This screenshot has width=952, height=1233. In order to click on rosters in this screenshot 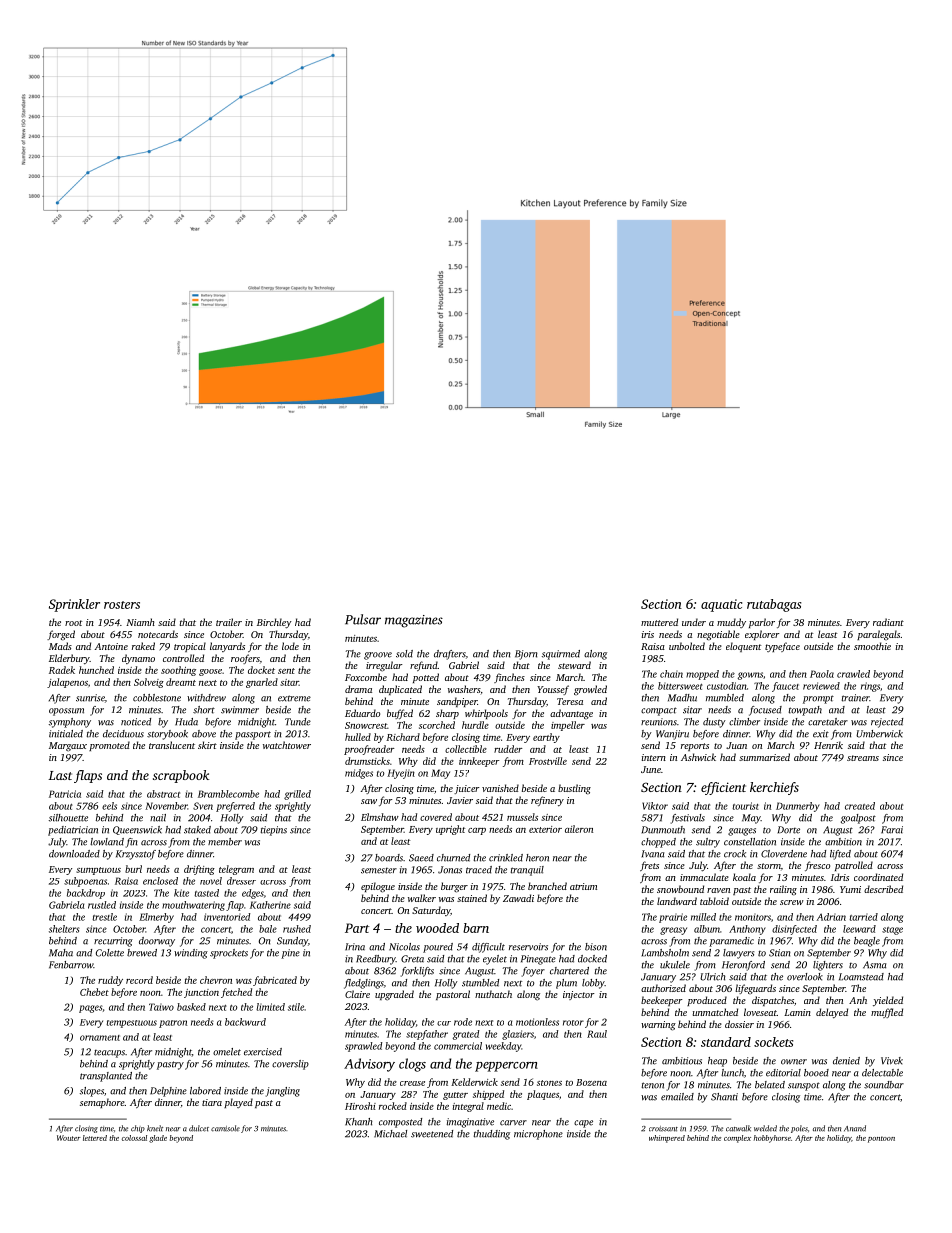, I will do `click(122, 605)`.
